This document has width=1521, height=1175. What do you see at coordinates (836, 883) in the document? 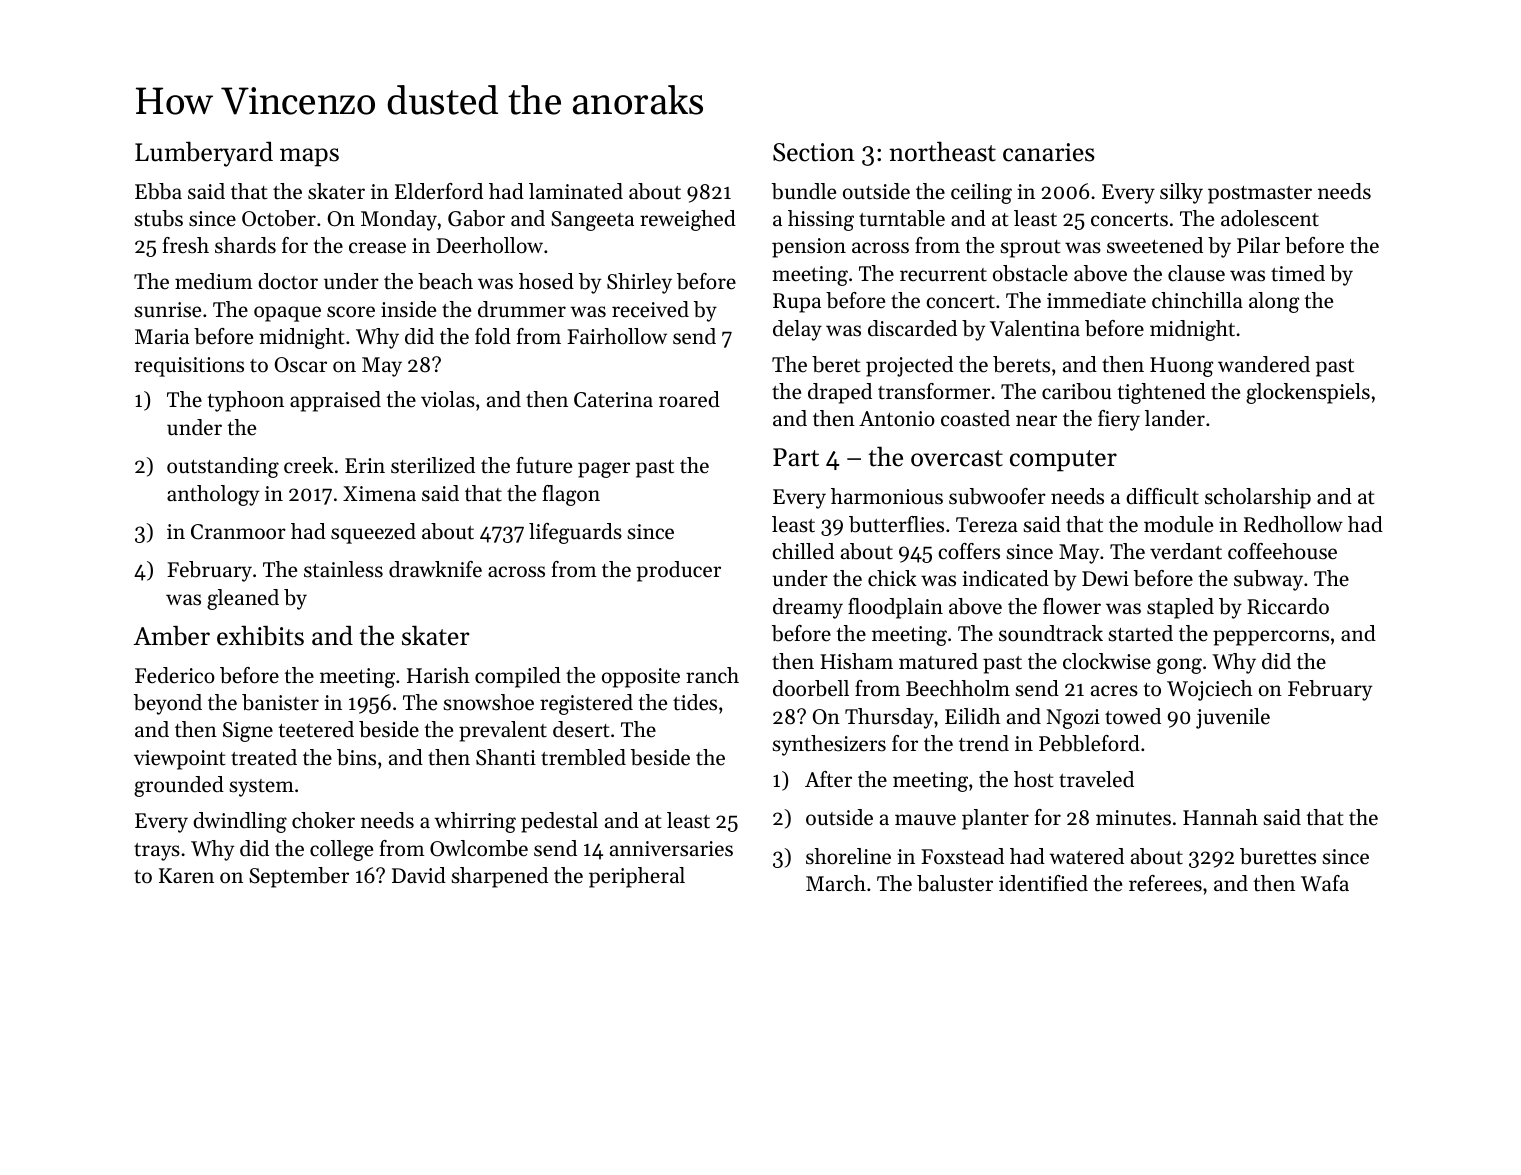
I see `March` at bounding box center [836, 883].
